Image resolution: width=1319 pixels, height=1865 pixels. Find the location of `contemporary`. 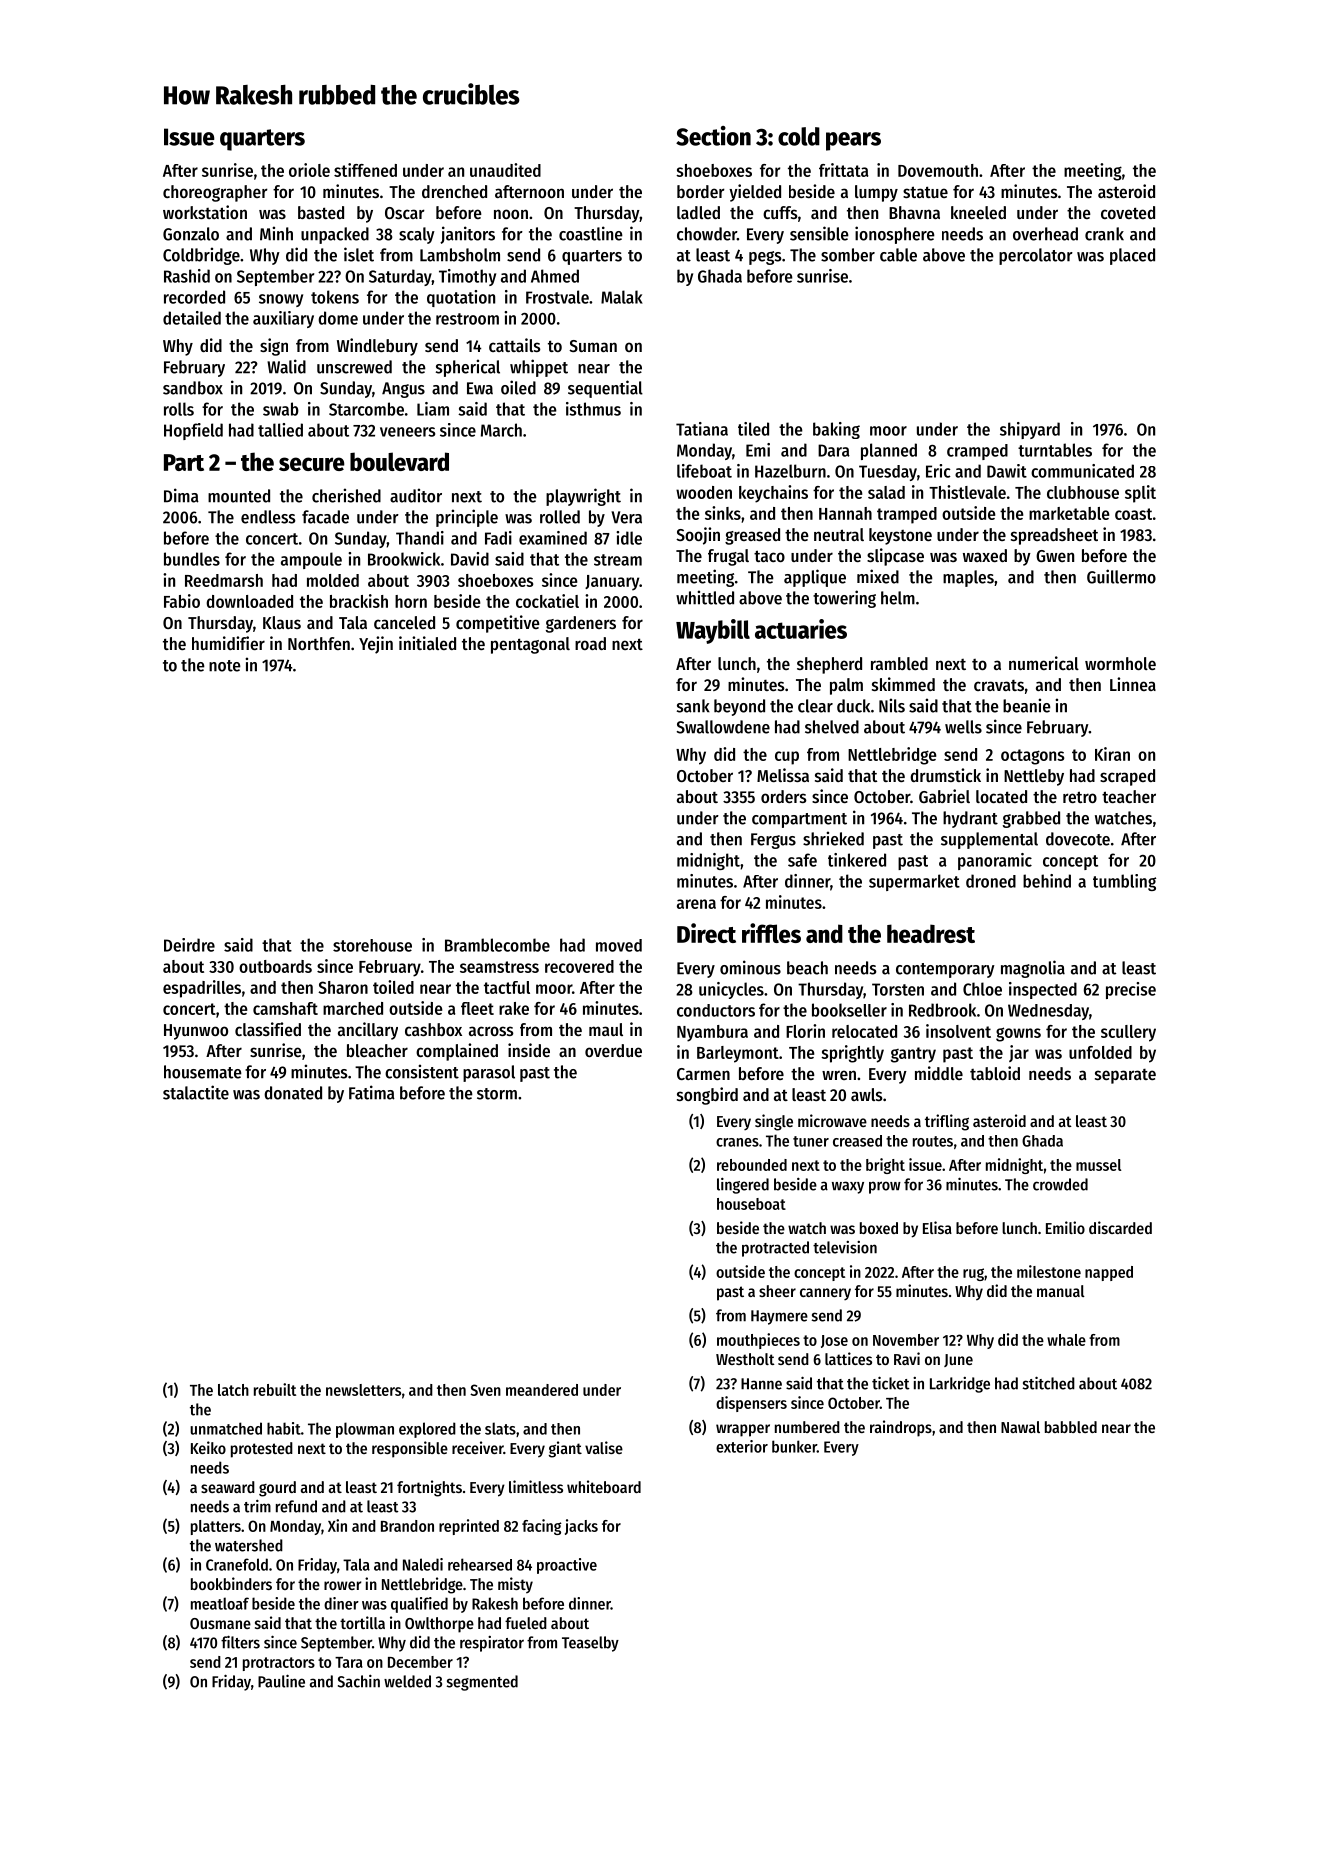

contemporary is located at coordinates (945, 970).
